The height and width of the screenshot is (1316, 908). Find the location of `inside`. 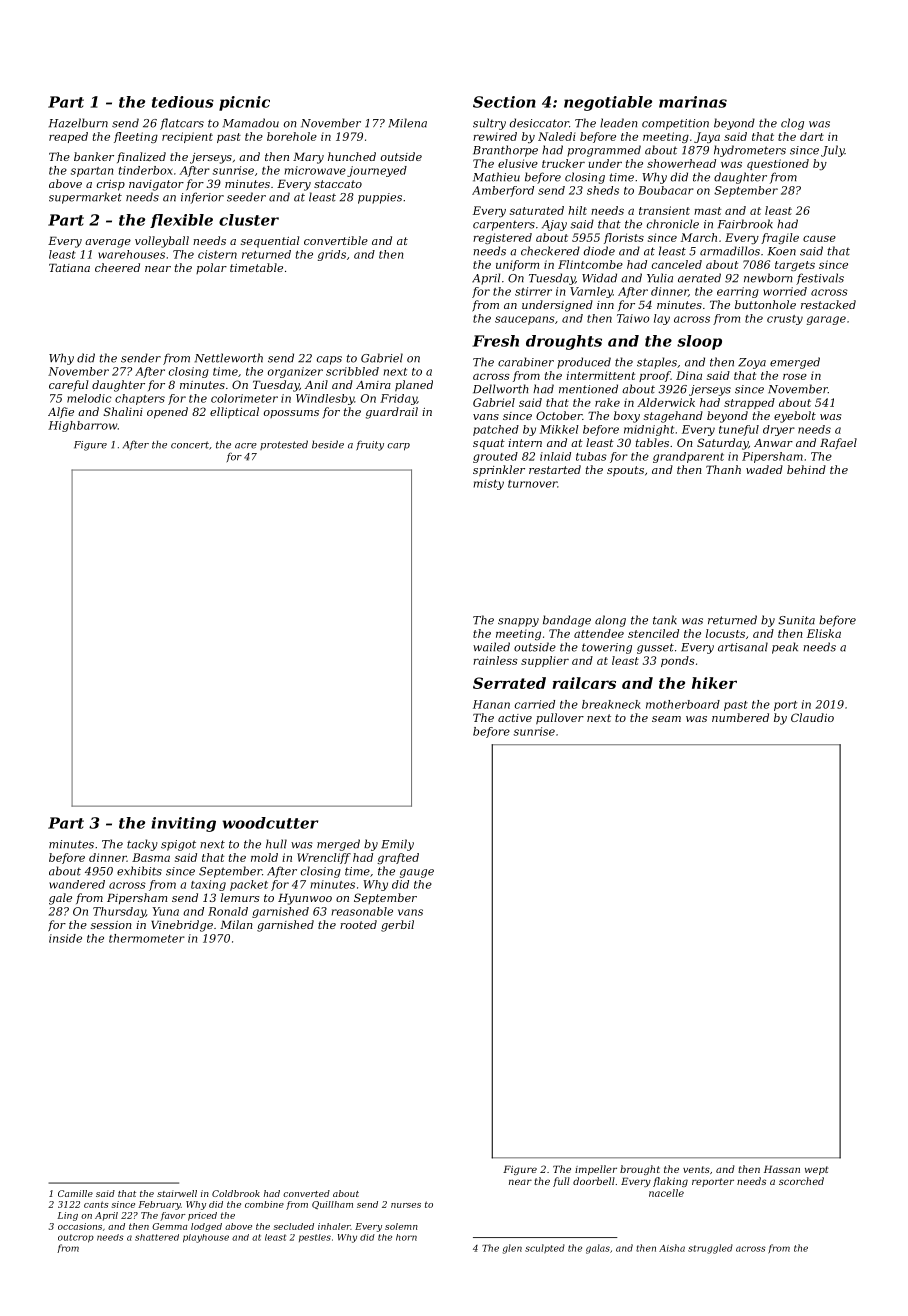

inside is located at coordinates (65, 938).
